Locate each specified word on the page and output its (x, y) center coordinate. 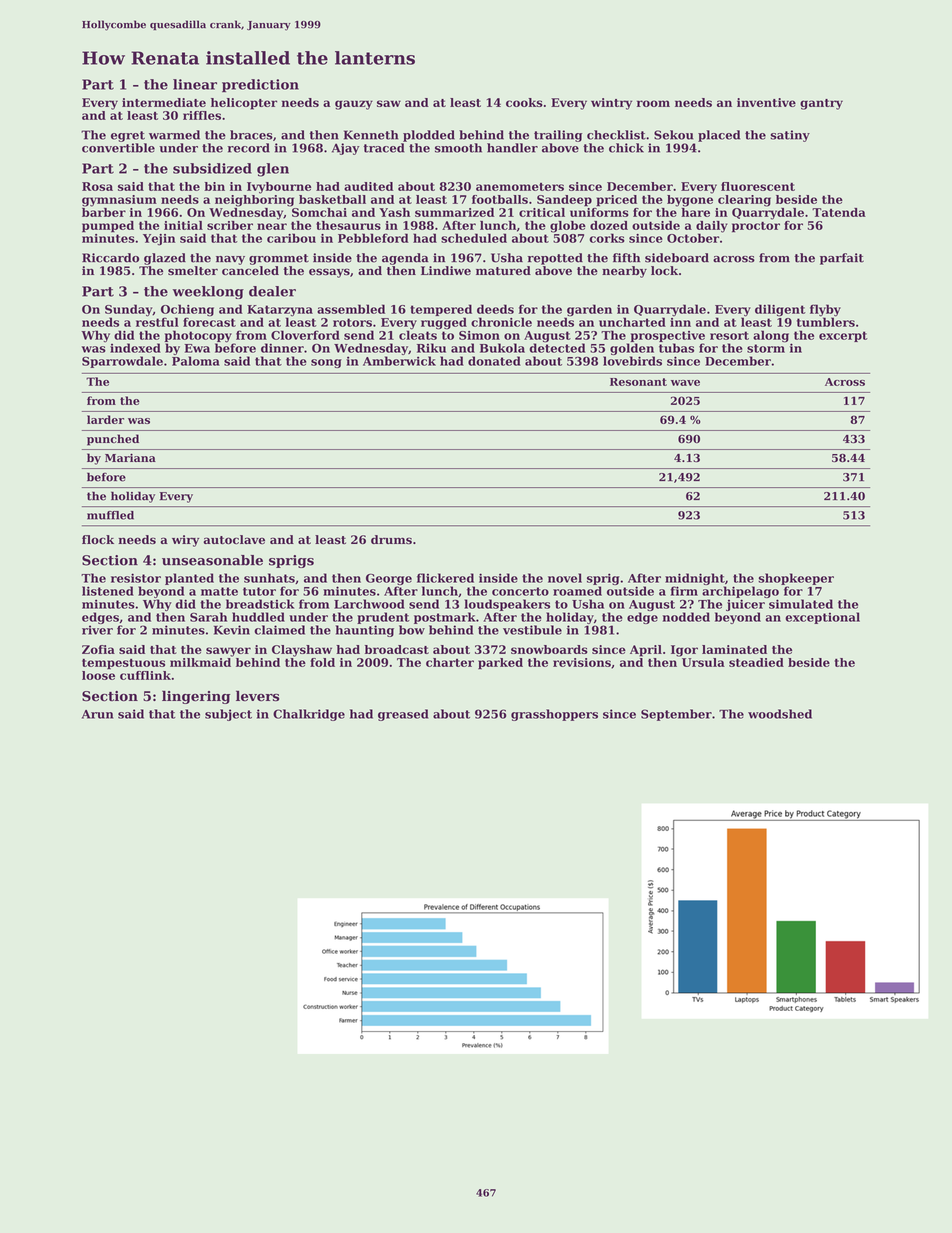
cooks (524, 102)
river (97, 630)
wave (685, 383)
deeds (495, 309)
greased (403, 715)
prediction (260, 86)
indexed (135, 348)
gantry (821, 104)
